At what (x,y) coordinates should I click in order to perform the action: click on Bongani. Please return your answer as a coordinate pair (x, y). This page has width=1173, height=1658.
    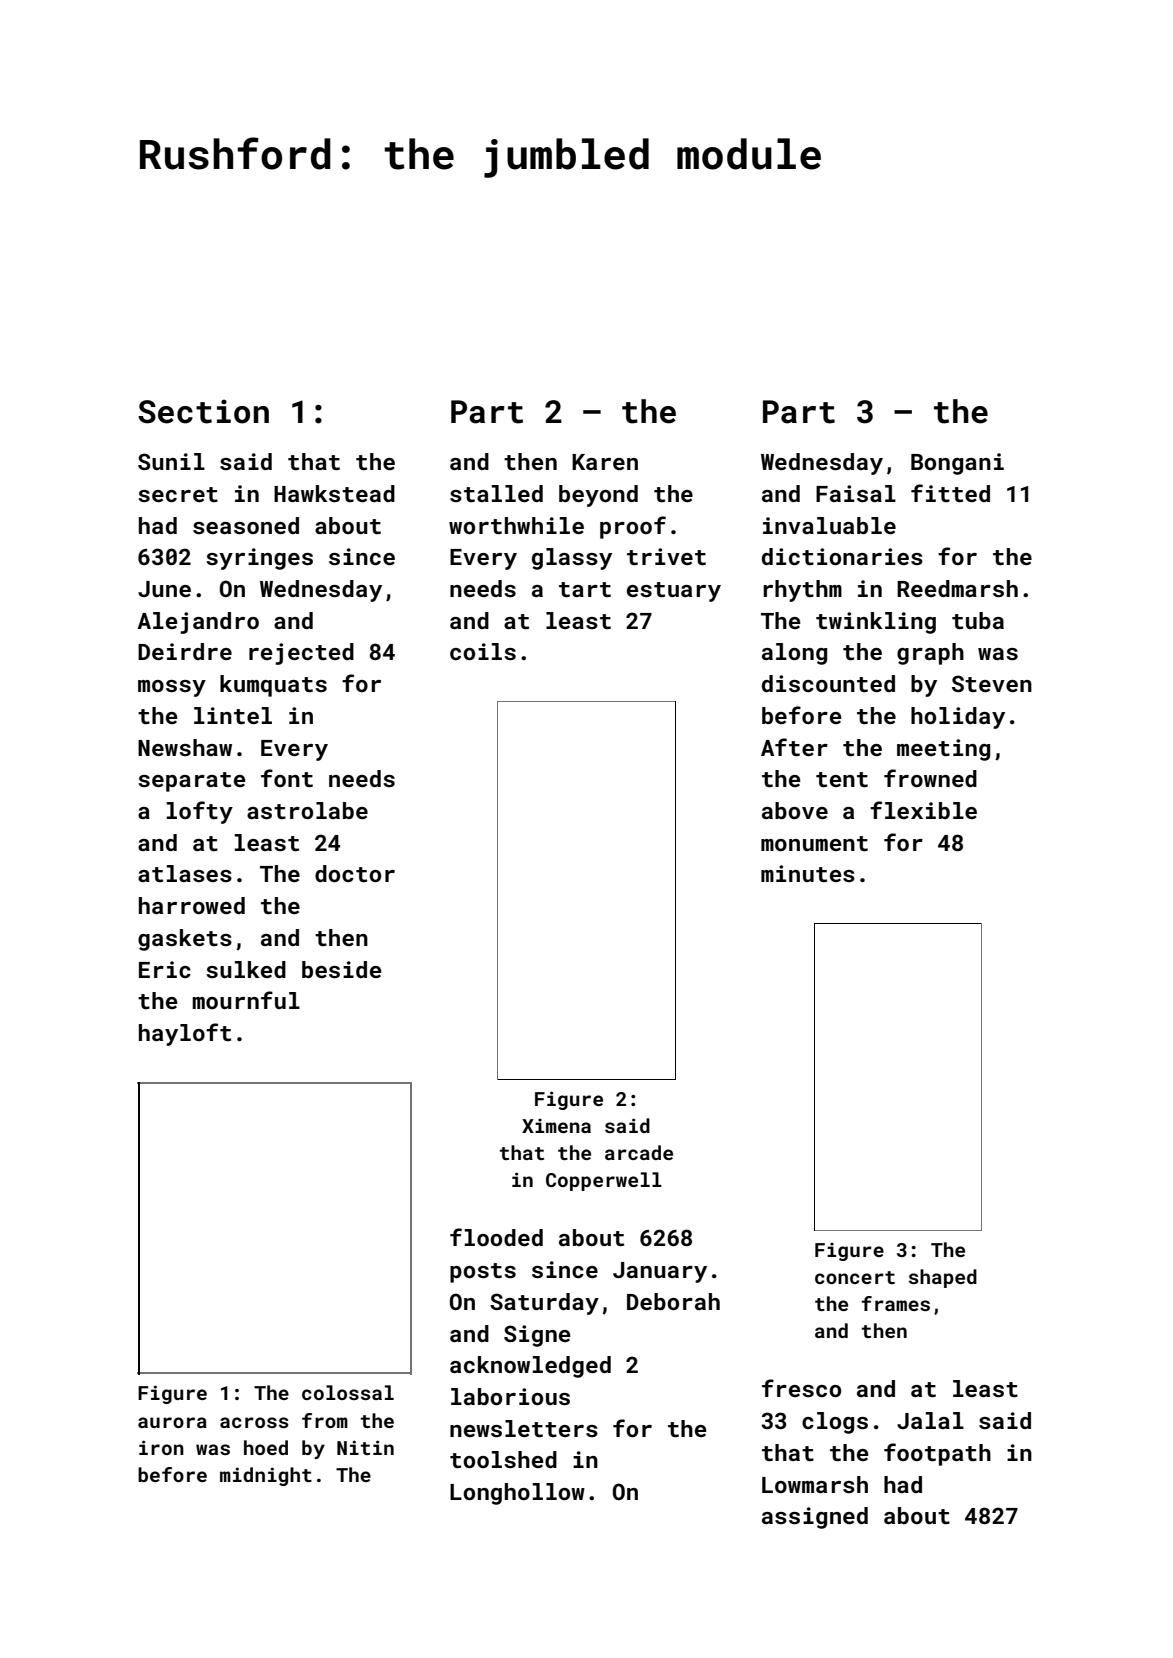
    Looking at the image, I should click on (957, 464).
